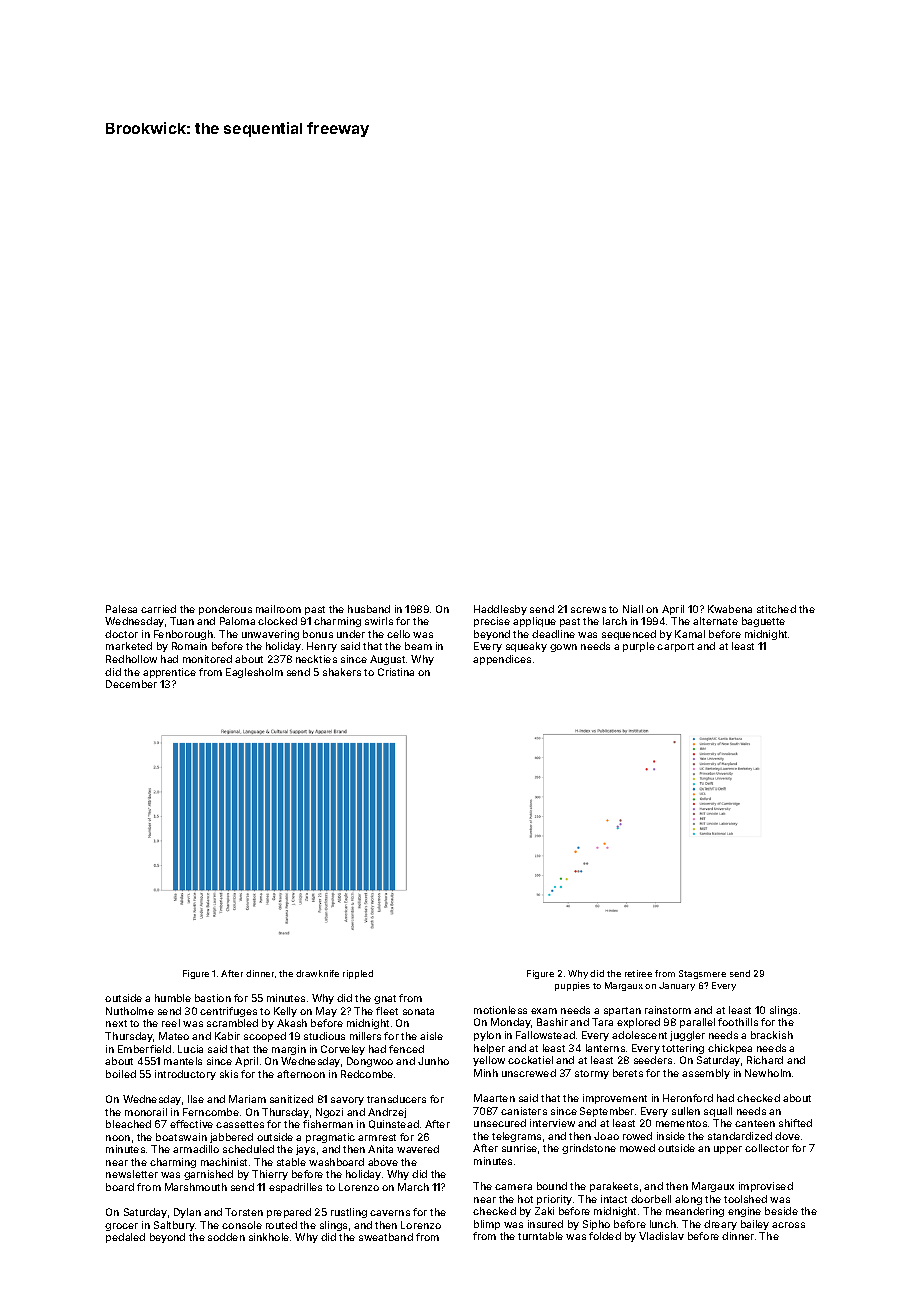 This document has height=1308, width=924. I want to click on marketed, so click(129, 646).
